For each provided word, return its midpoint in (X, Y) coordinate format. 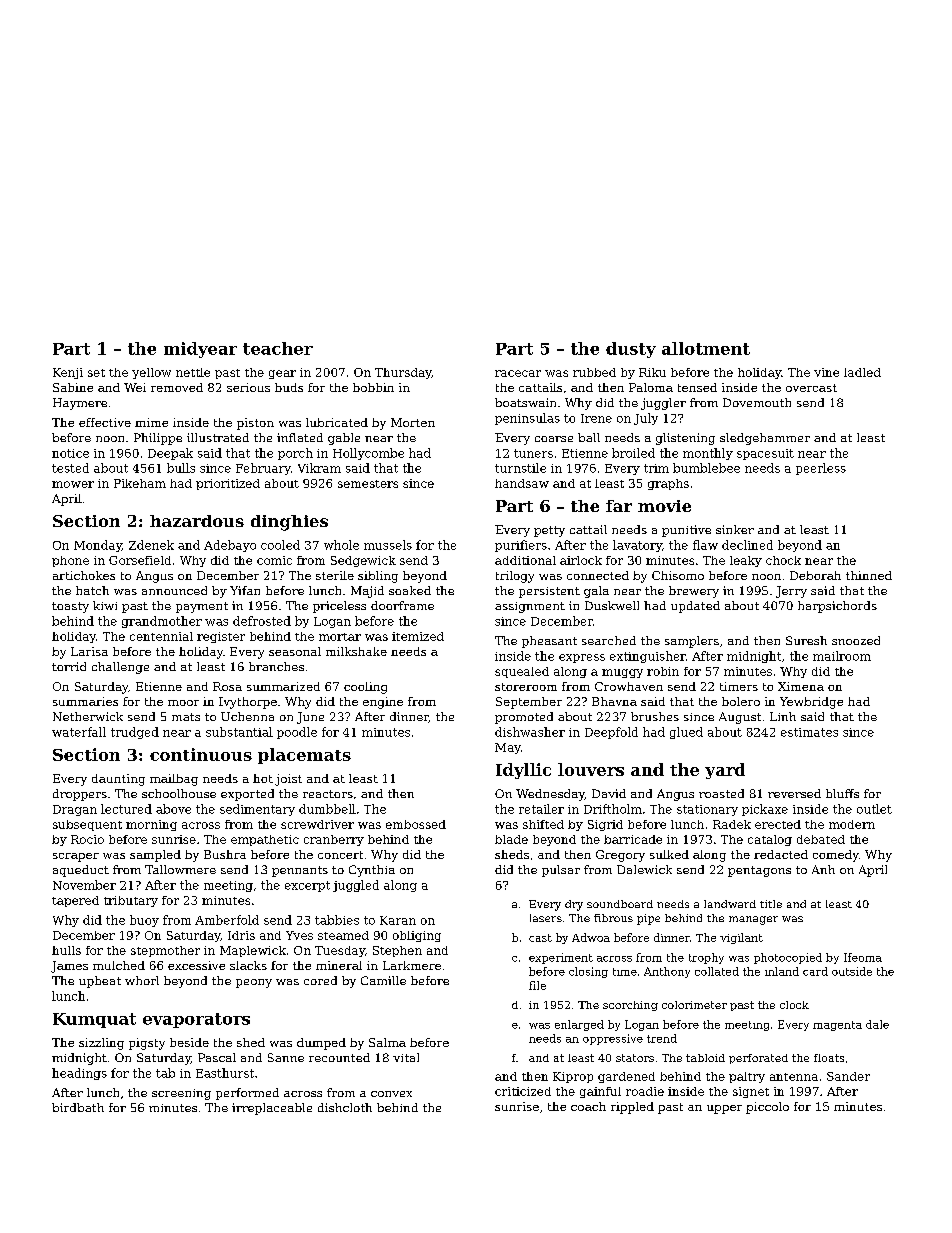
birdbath (78, 1107)
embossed (416, 824)
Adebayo (230, 546)
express (582, 658)
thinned (869, 575)
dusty (631, 350)
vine (826, 372)
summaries (85, 701)
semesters (368, 484)
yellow (151, 373)
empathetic (265, 840)
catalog (770, 840)
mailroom (842, 656)
